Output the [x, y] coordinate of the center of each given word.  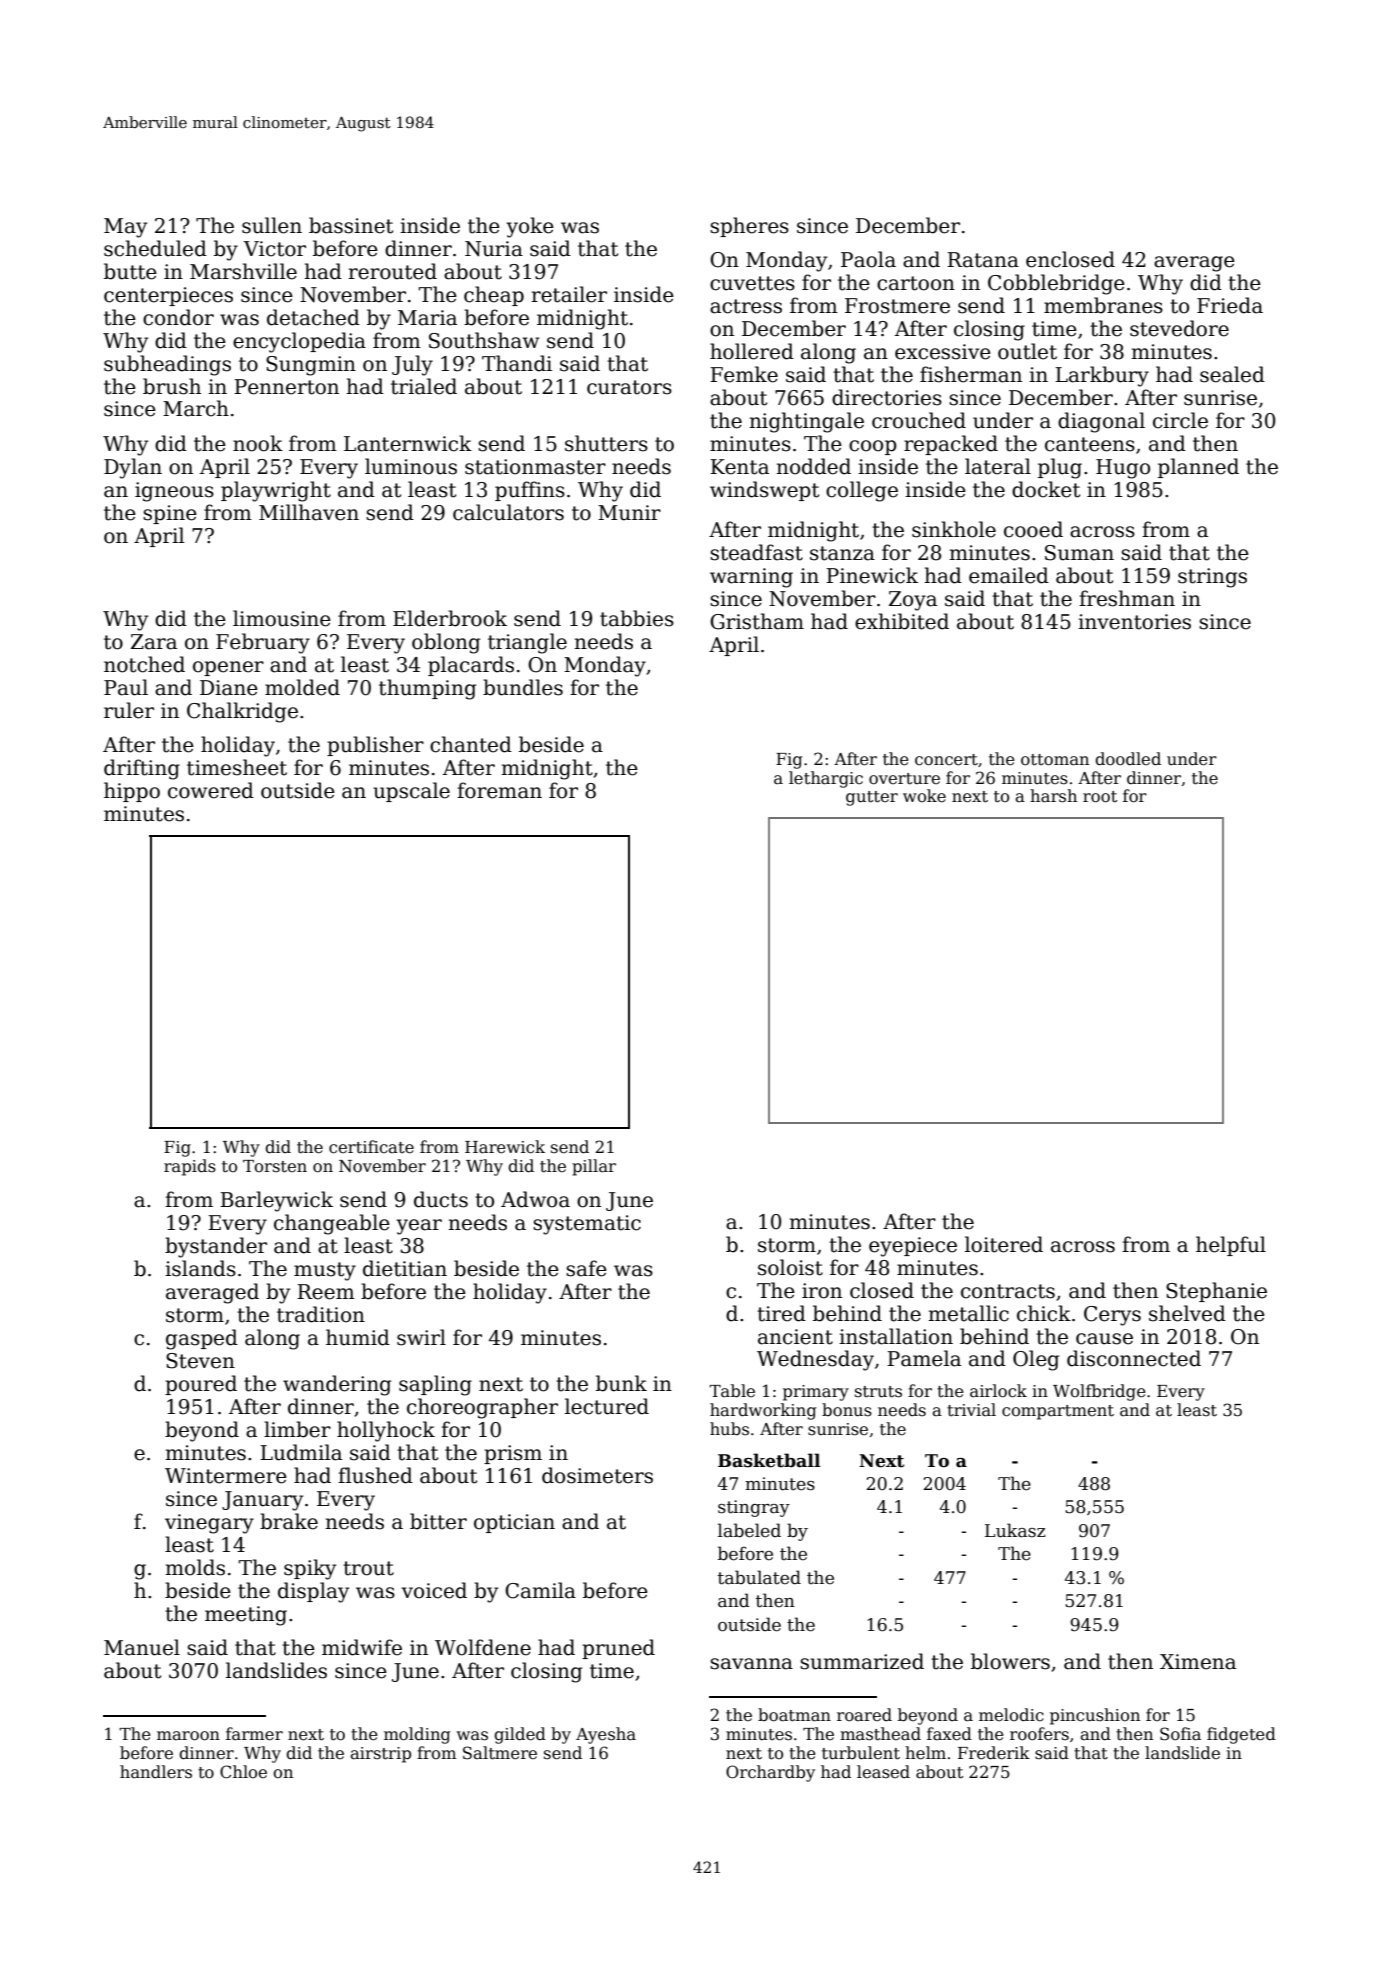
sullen [272, 225]
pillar [594, 1167]
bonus [847, 1410]
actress [746, 306]
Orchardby [770, 1773]
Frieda [1230, 305]
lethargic [826, 779]
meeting [246, 1616]
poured [201, 1385]
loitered [1004, 1244]
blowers [1010, 1661]
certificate [371, 1147]
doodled [1128, 759]
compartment [1058, 1412]
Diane [229, 688]
